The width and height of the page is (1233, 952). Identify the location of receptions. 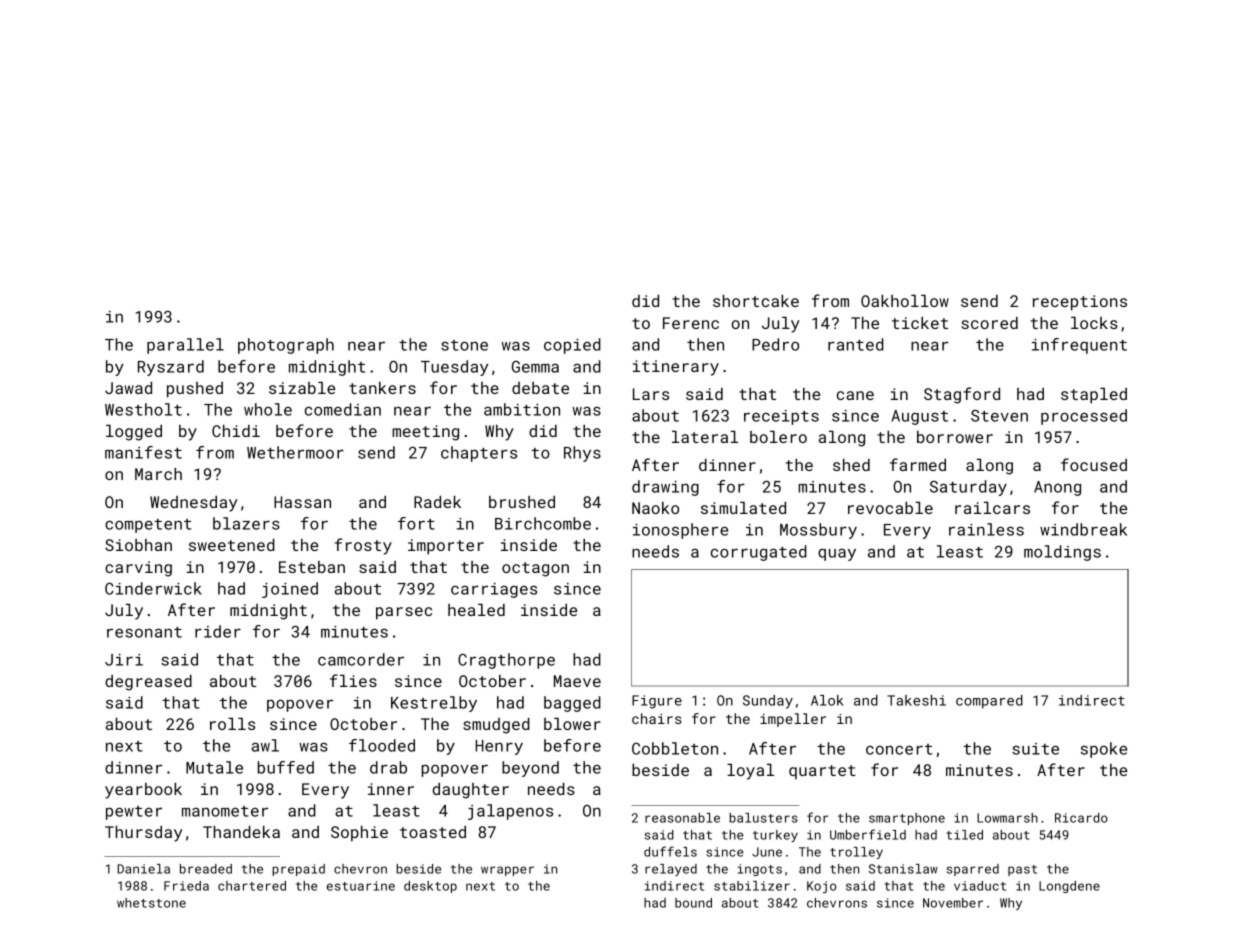
(1080, 303).
